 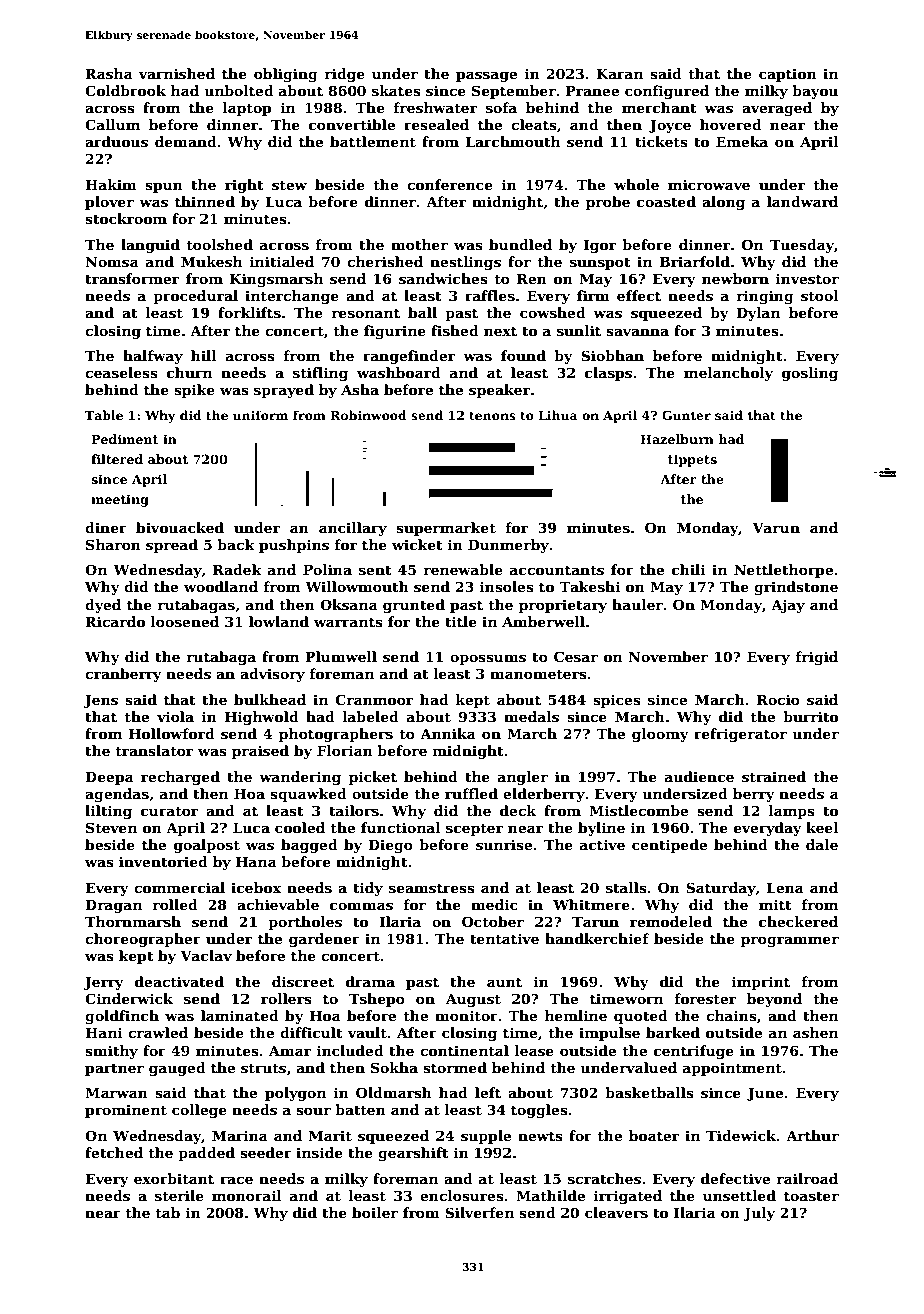 What do you see at coordinates (501, 107) in the screenshot?
I see `sofa` at bounding box center [501, 107].
